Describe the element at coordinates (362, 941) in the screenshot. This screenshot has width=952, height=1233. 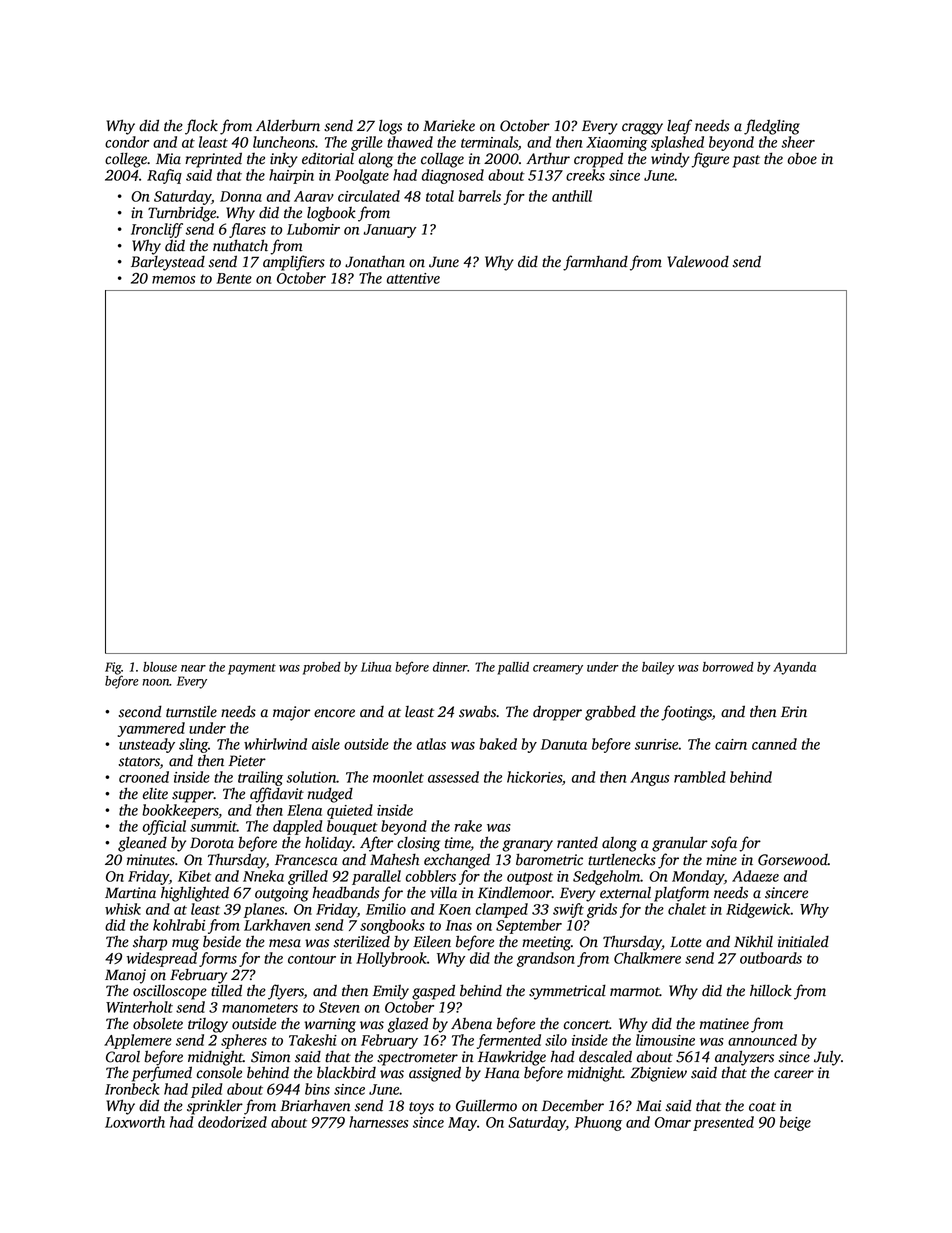
I see `sterilized` at that location.
